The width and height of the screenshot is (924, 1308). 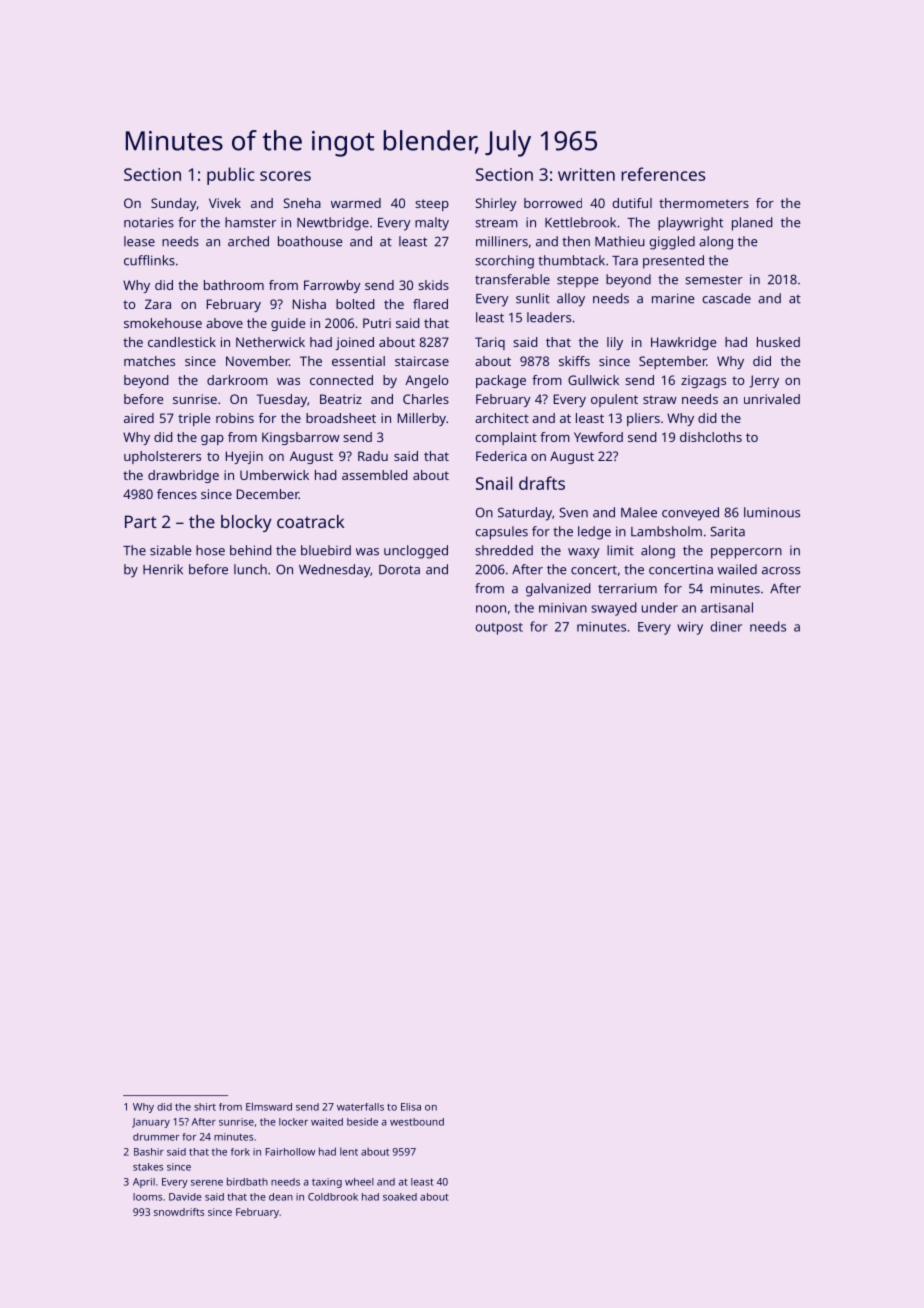 I want to click on locker, so click(x=293, y=1122).
